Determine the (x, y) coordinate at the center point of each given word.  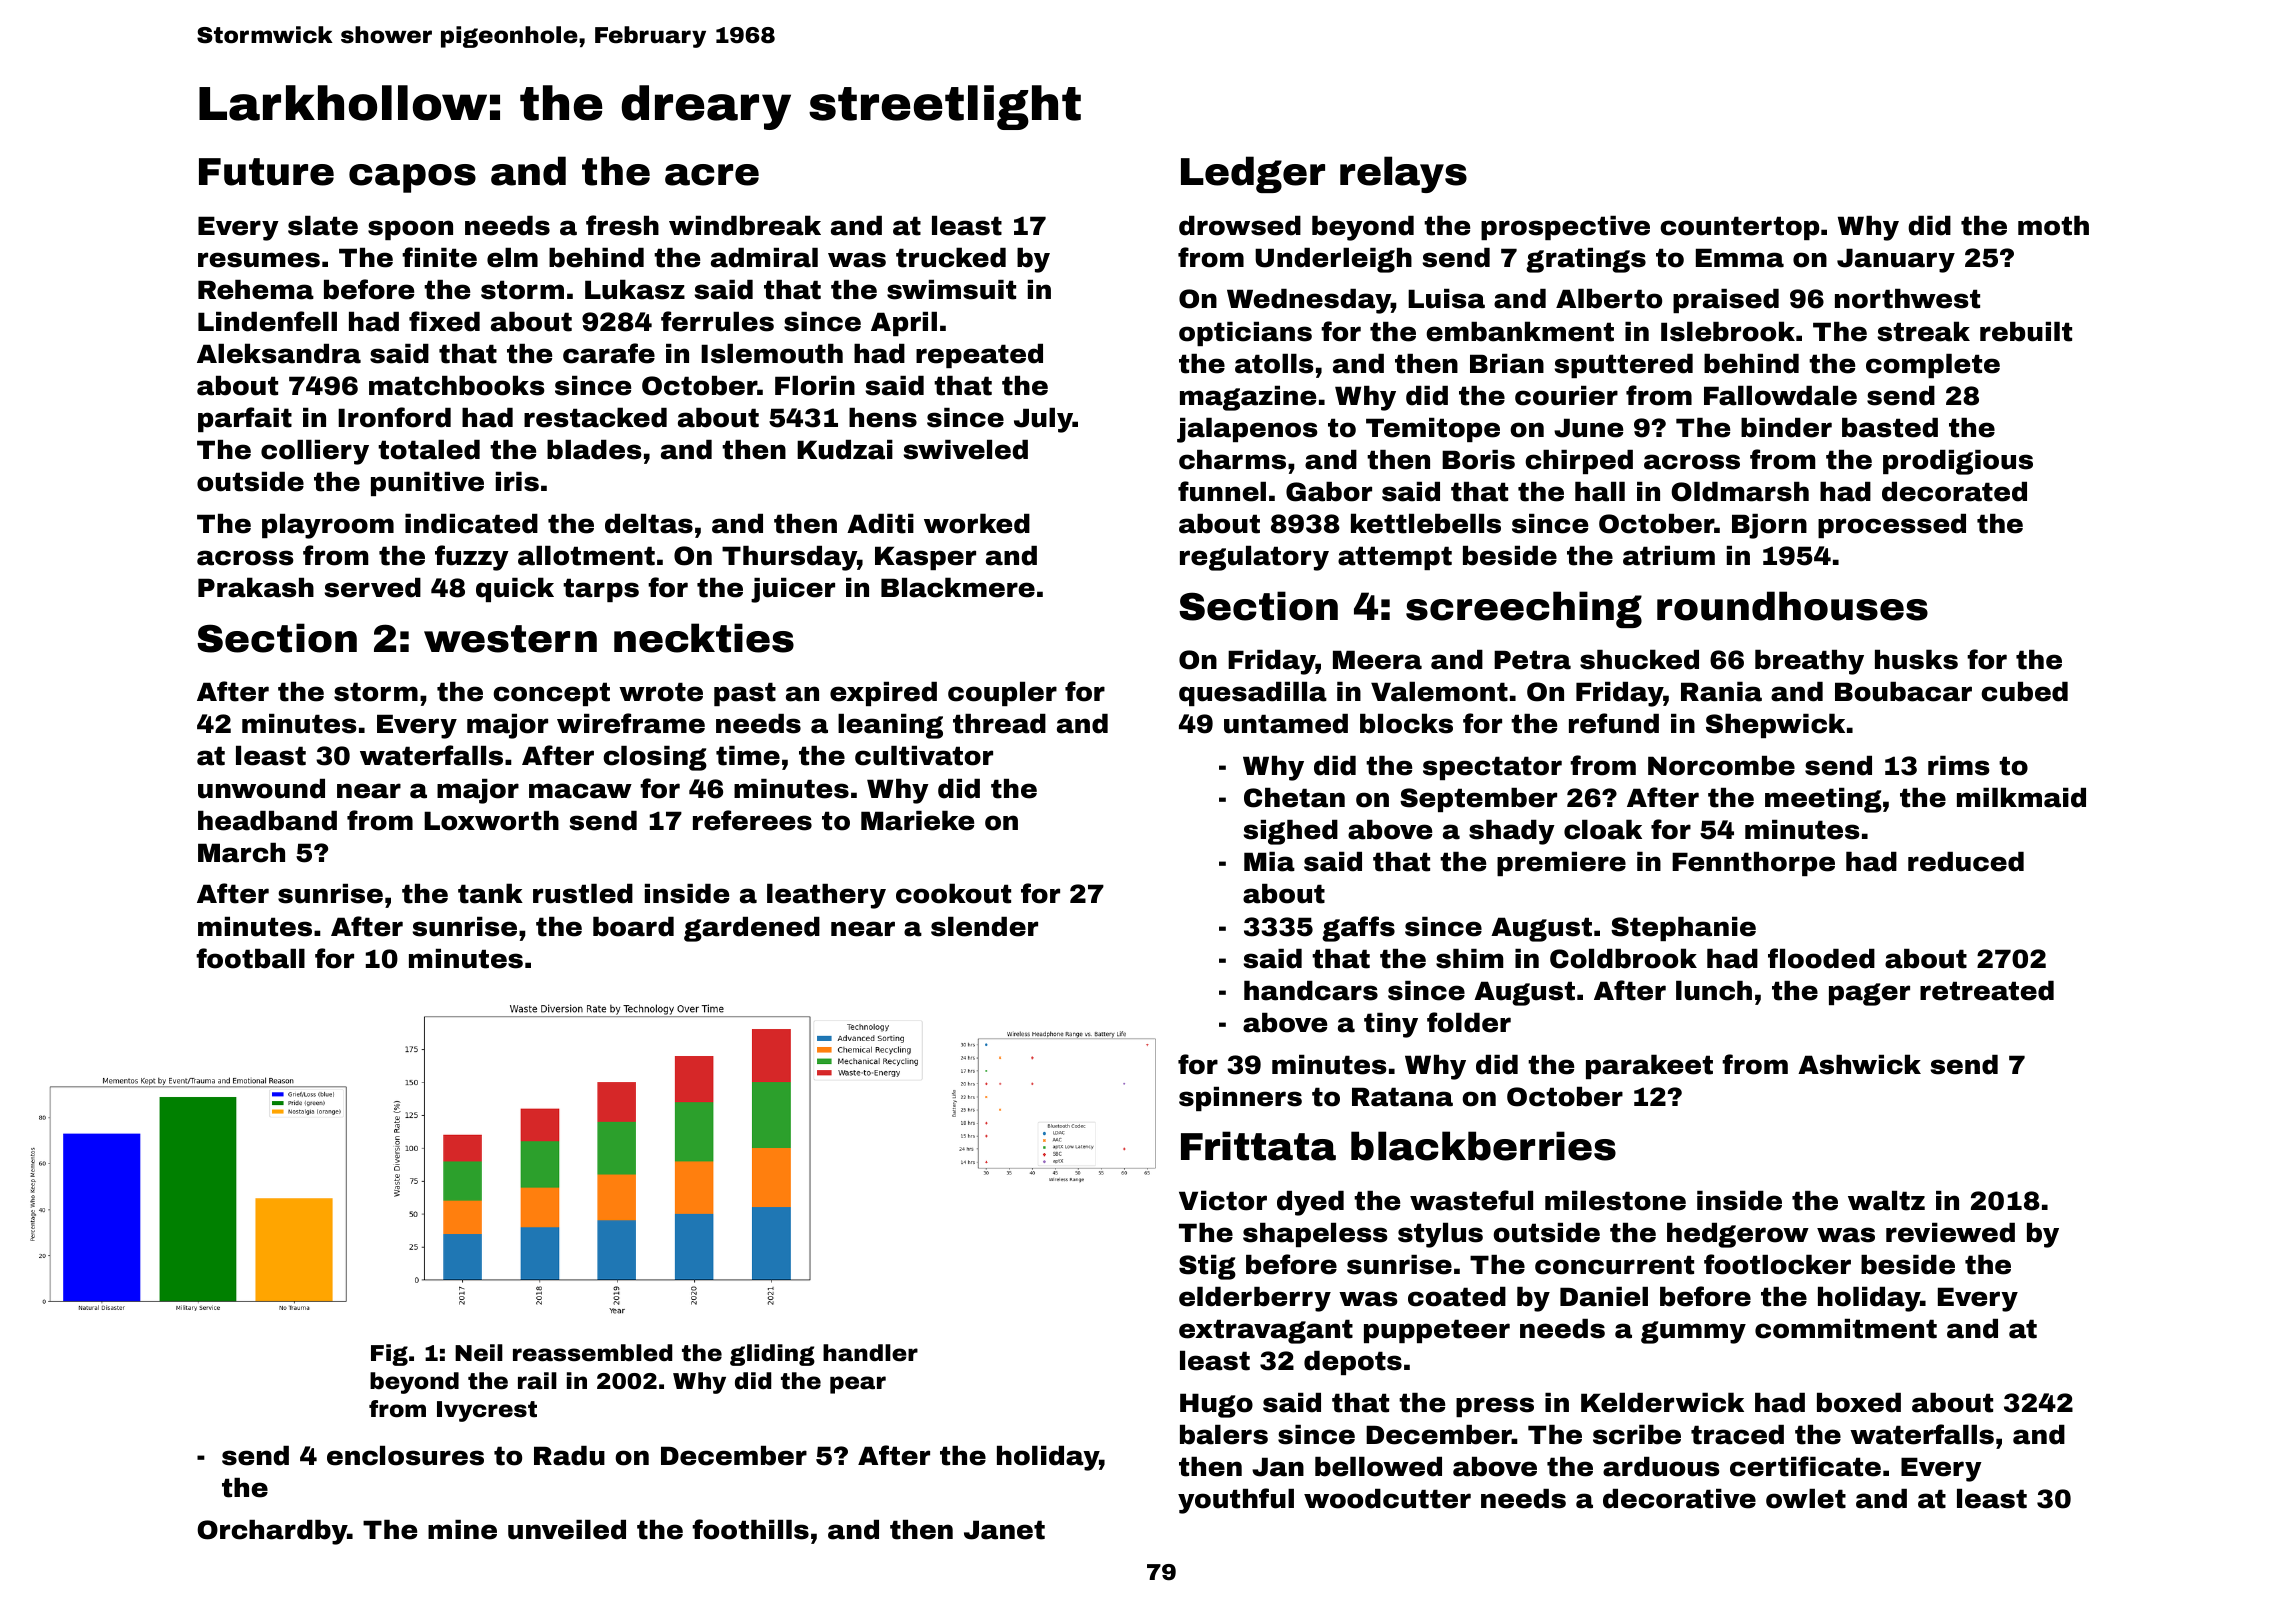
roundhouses (1792, 606)
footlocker (1777, 1264)
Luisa (1446, 299)
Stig (1207, 1267)
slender (984, 927)
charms (1232, 460)
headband (267, 821)
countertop (1739, 228)
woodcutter (1387, 1499)
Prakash (256, 587)
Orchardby (272, 1532)
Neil (479, 1353)
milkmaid (2021, 797)
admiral (764, 258)
